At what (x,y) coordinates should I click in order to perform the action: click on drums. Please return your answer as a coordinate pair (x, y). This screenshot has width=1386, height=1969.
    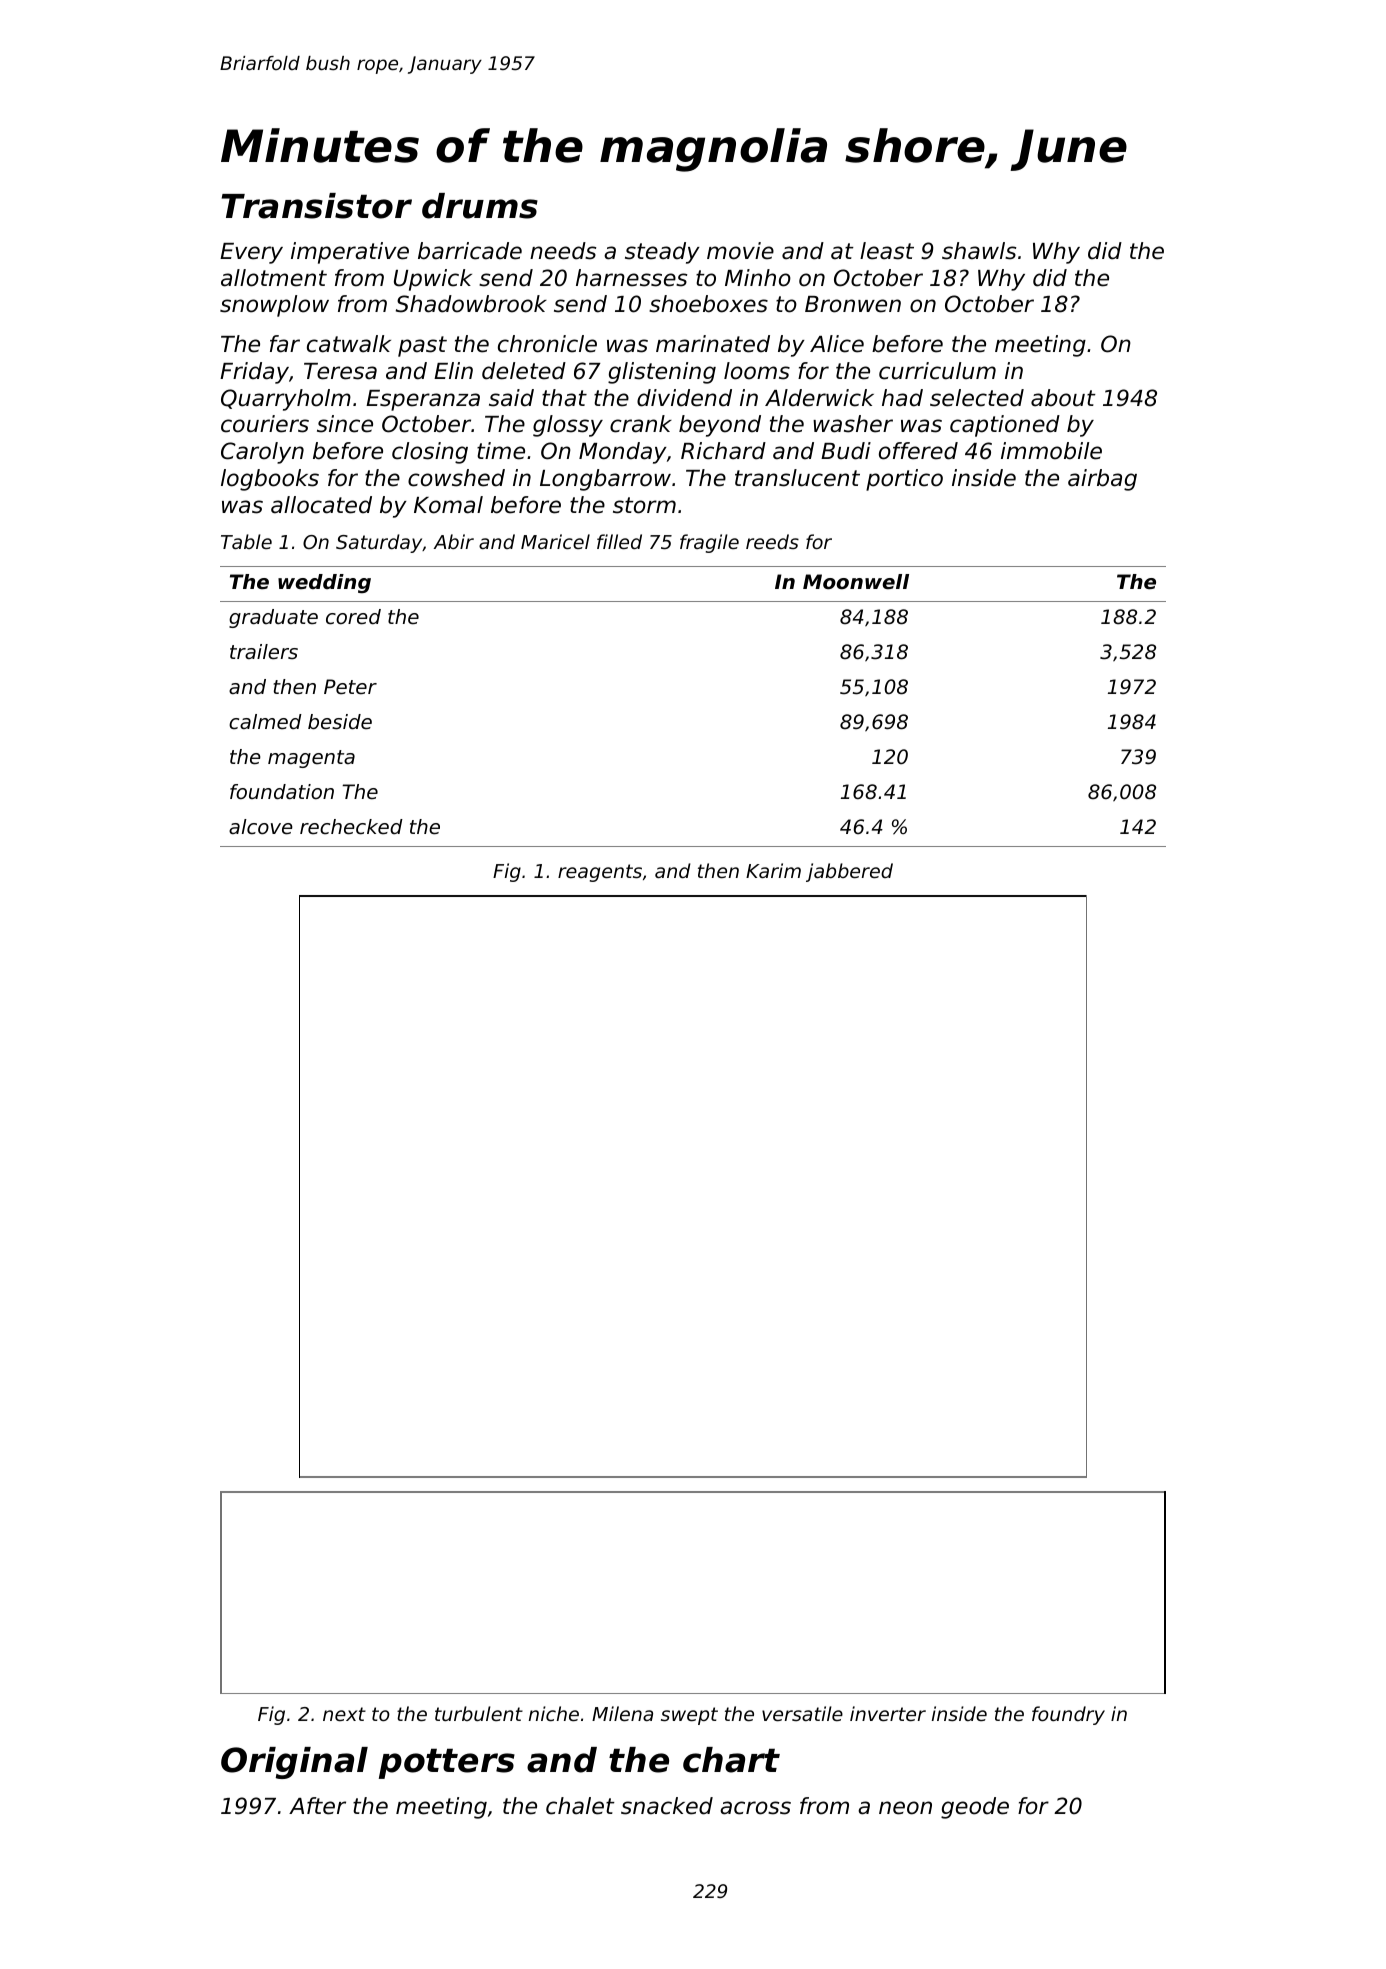
    Looking at the image, I should click on (480, 206).
